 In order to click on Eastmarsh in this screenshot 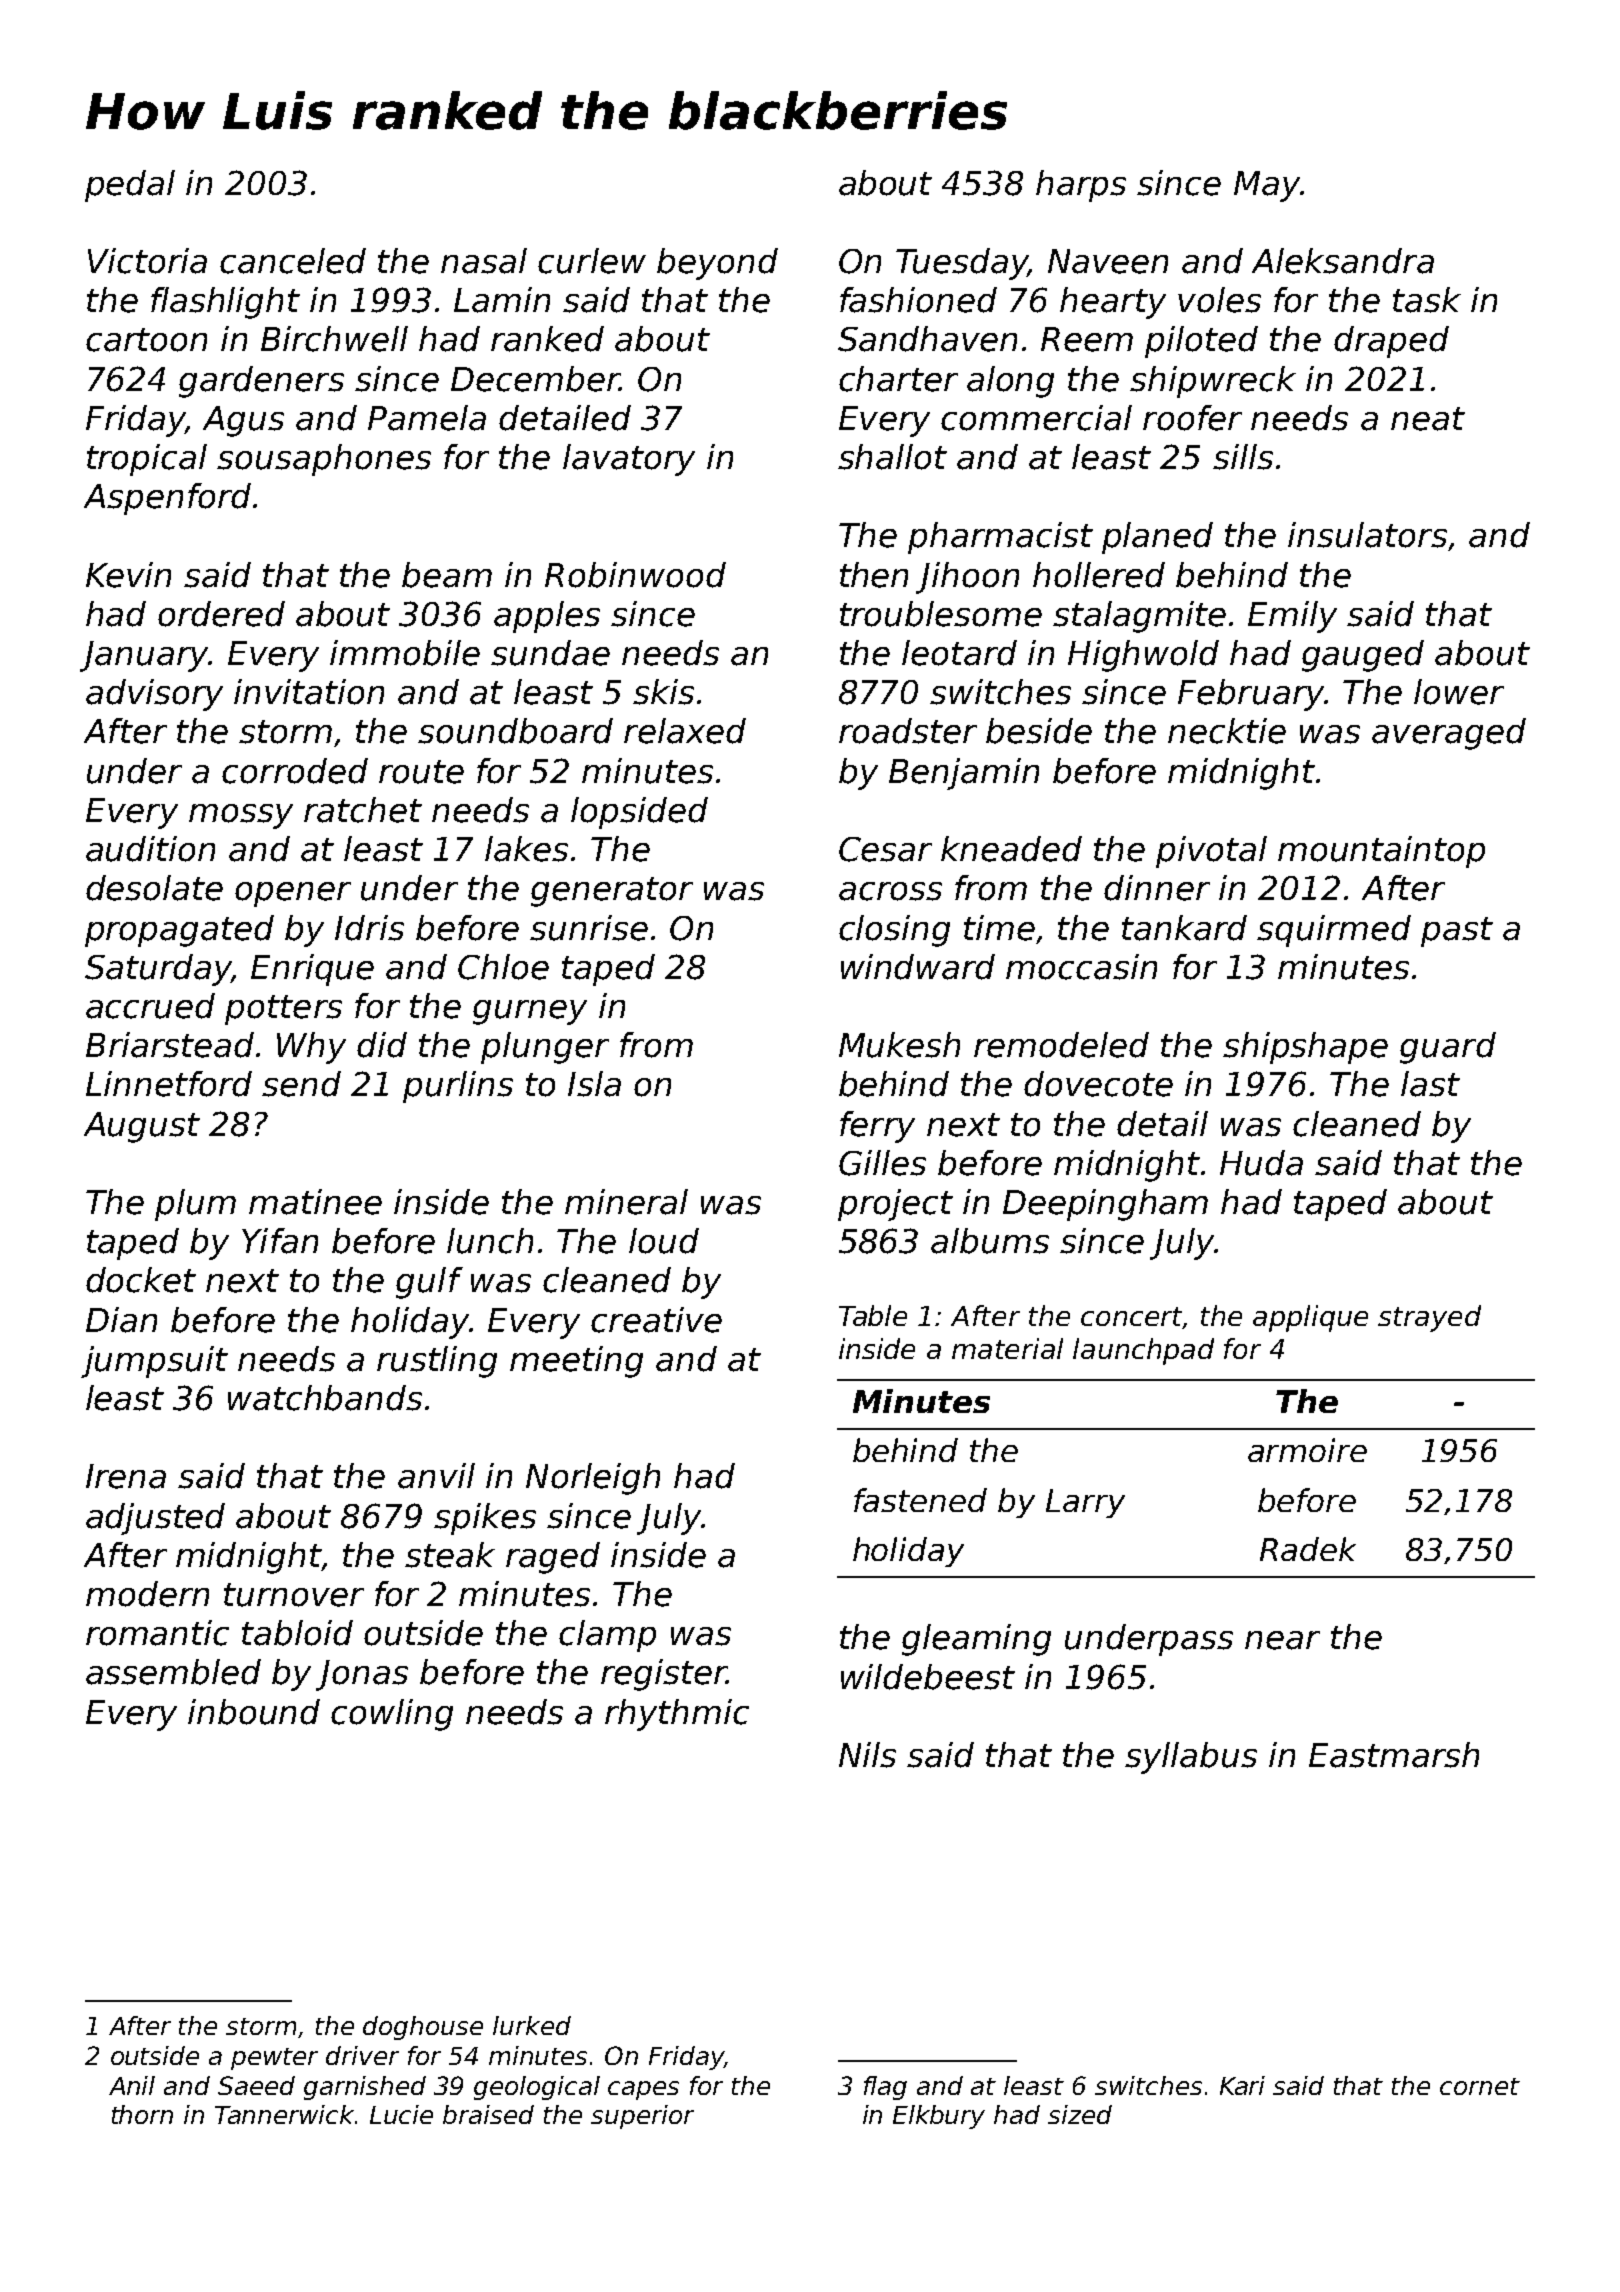, I will do `click(1394, 1755)`.
